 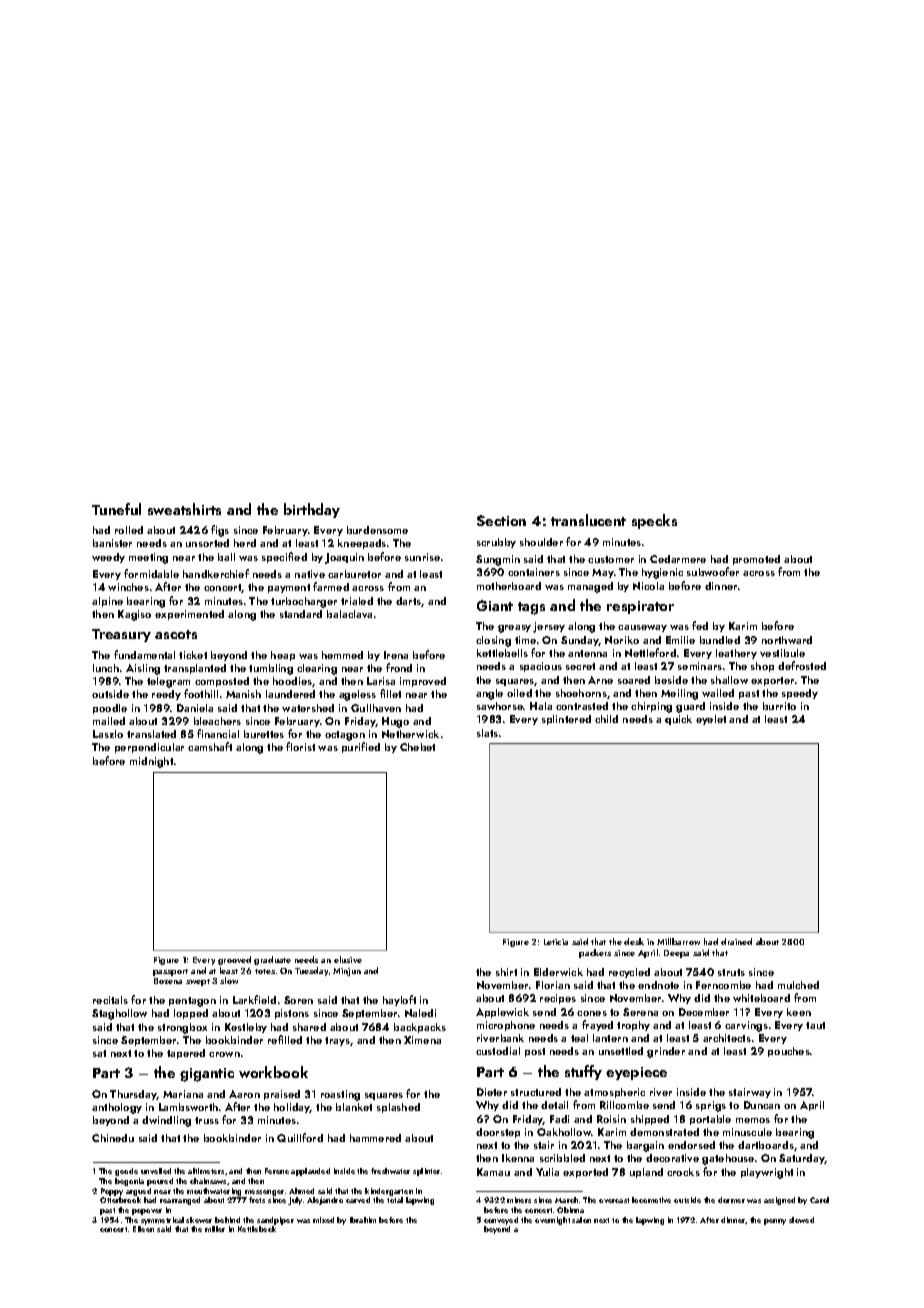 I want to click on Section, so click(x=501, y=520).
